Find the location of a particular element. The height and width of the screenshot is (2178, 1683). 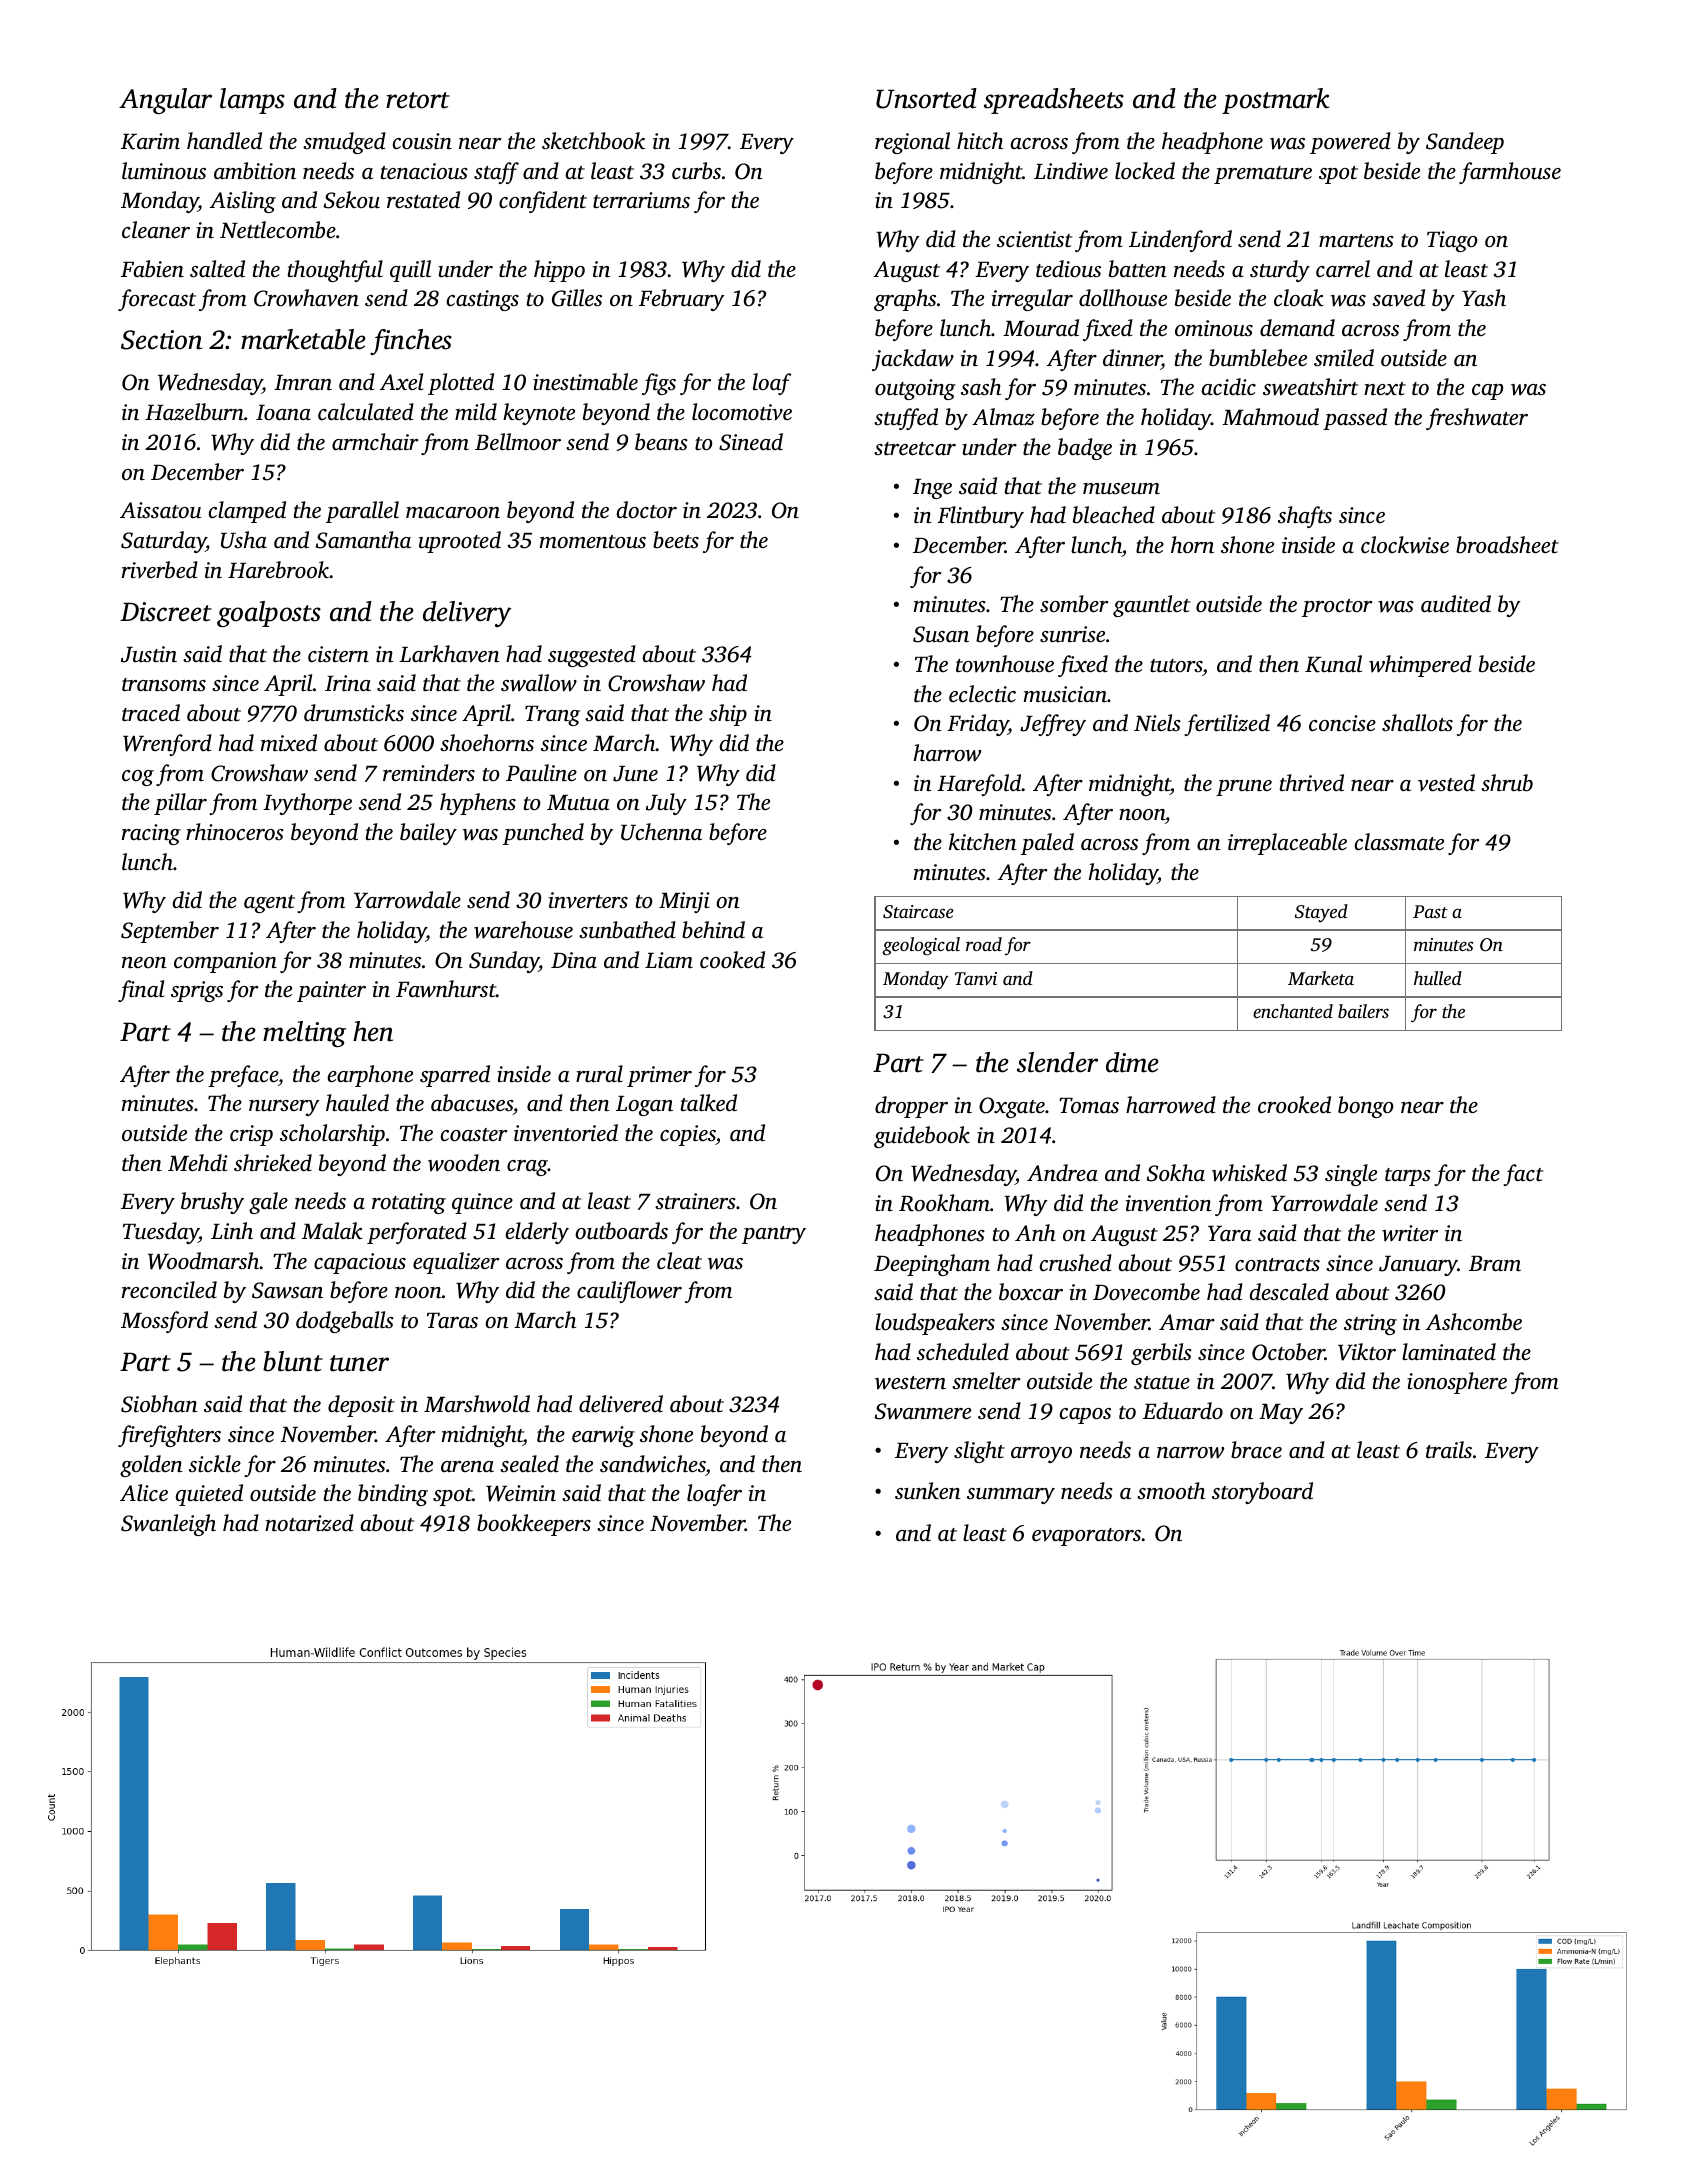

clockwise is located at coordinates (1405, 545).
